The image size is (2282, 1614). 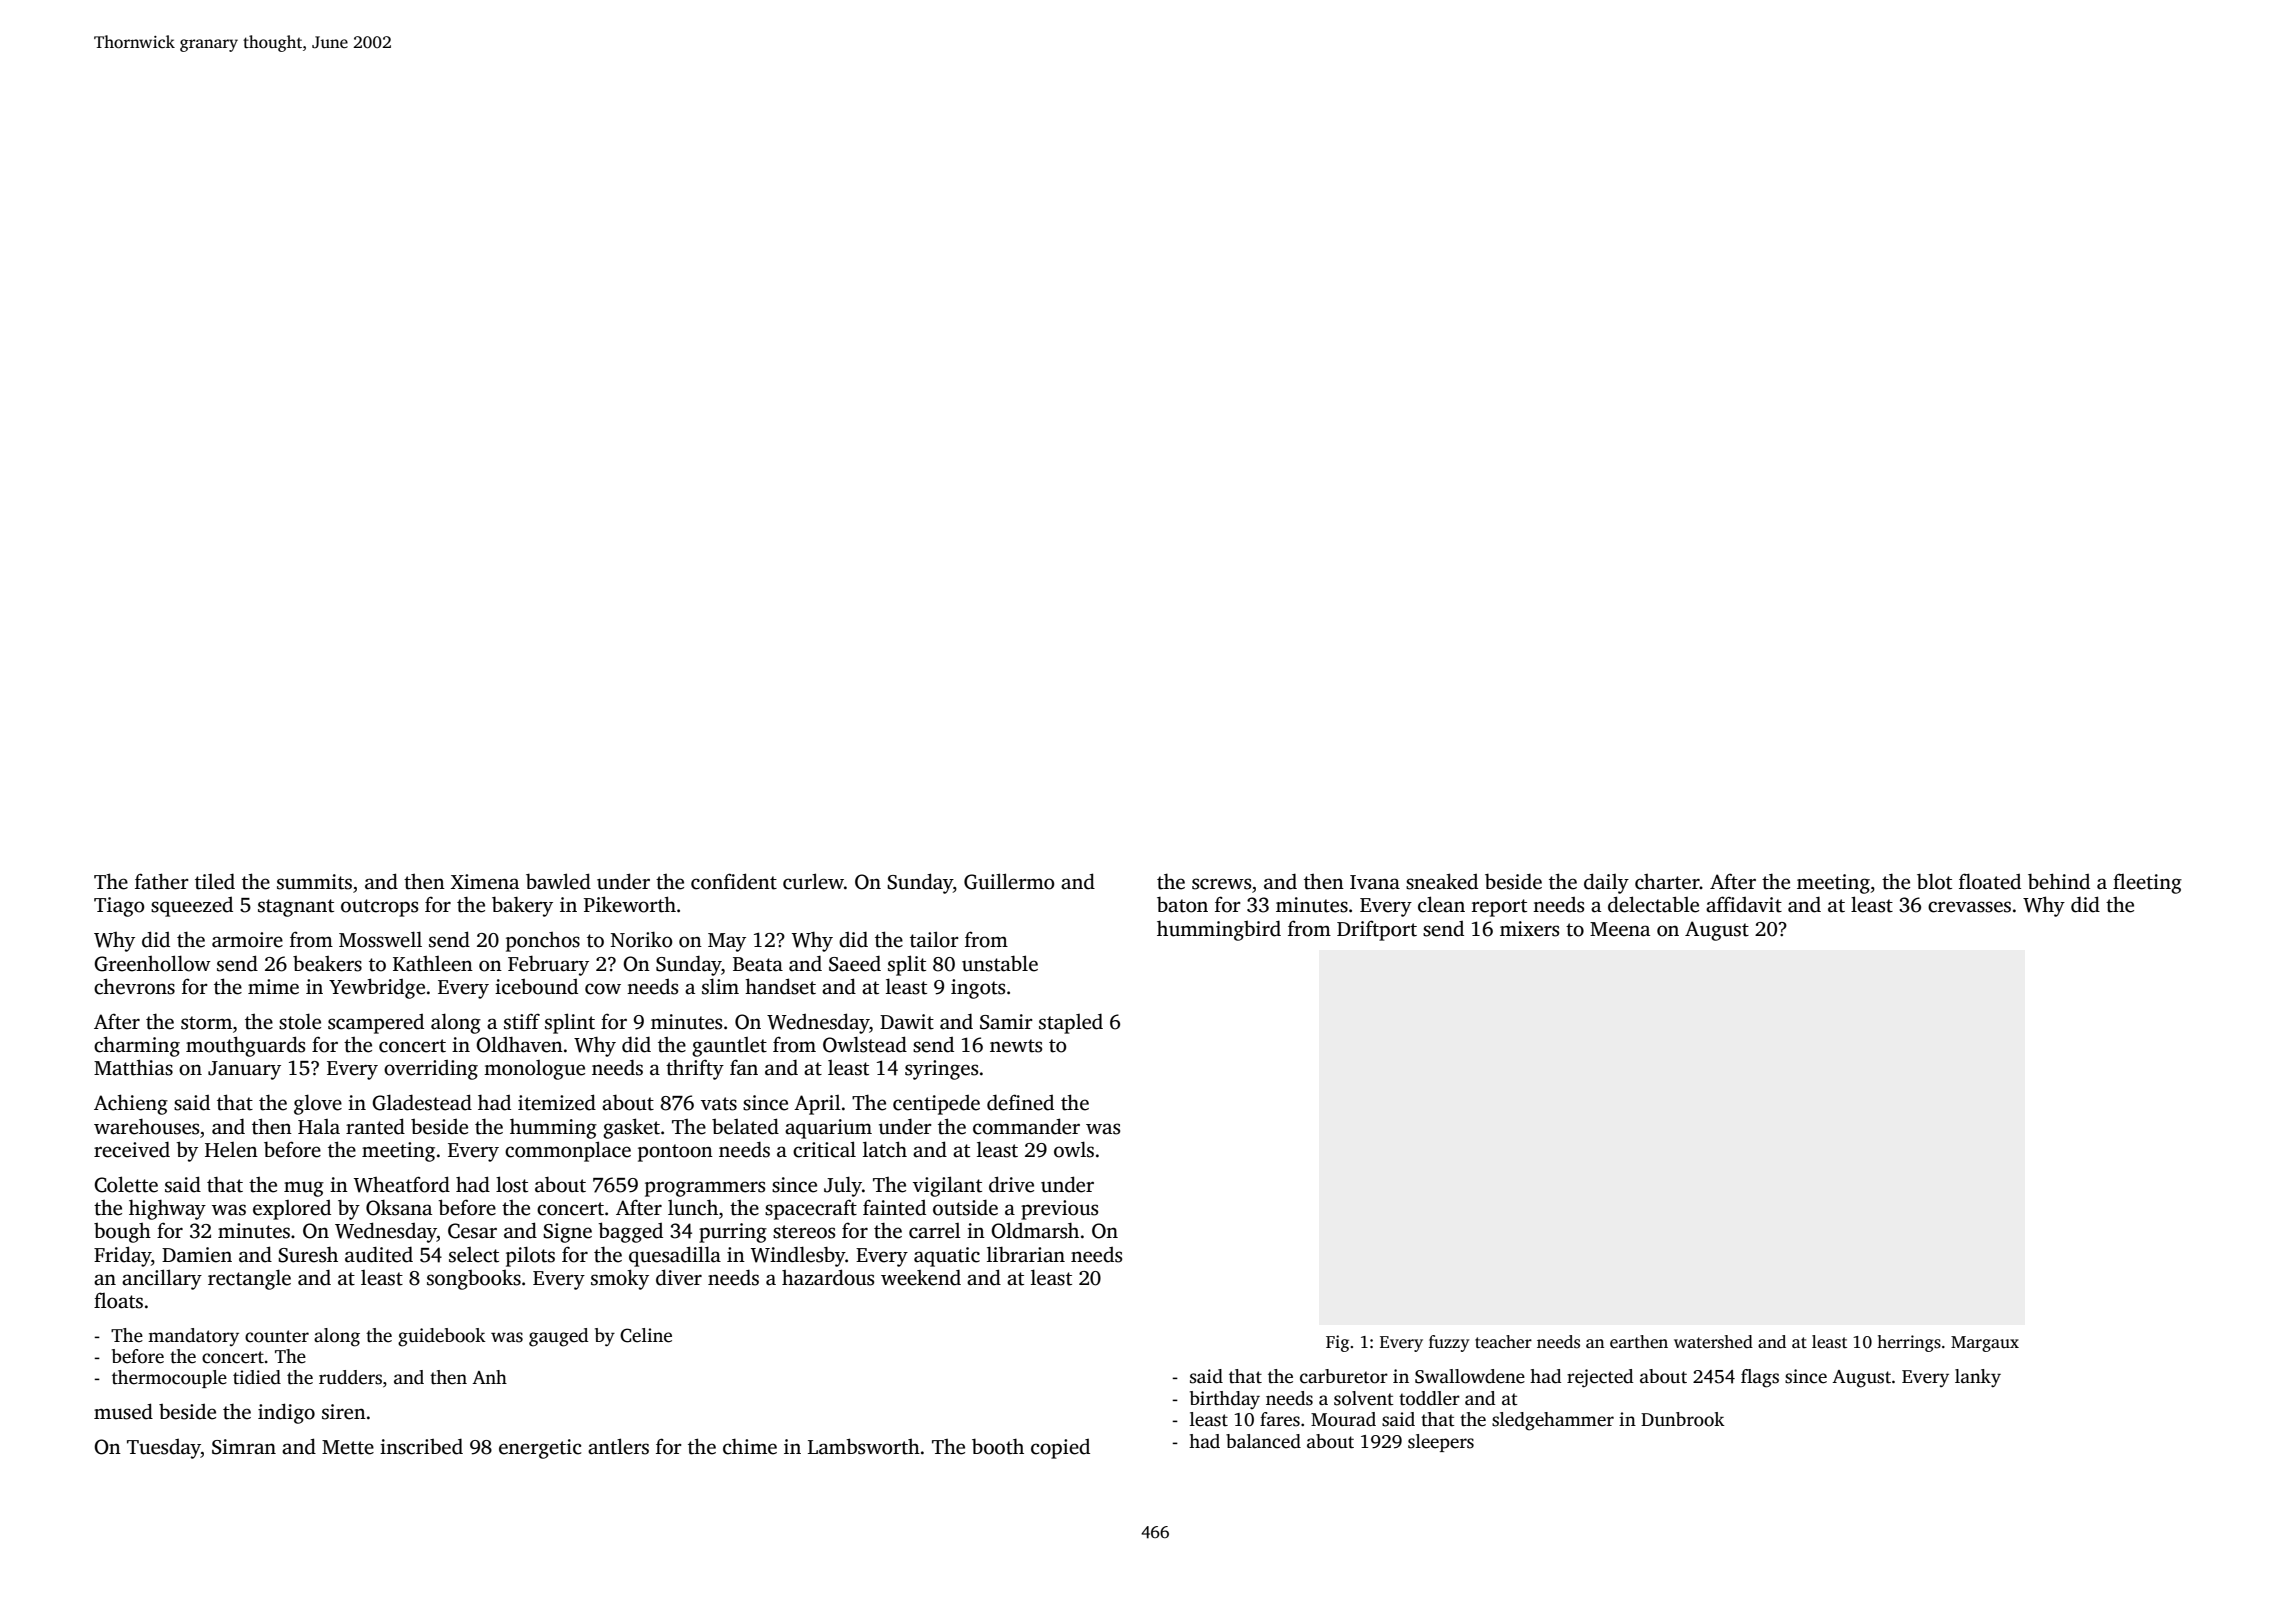 What do you see at coordinates (1760, 1378) in the page?
I see `flags` at bounding box center [1760, 1378].
